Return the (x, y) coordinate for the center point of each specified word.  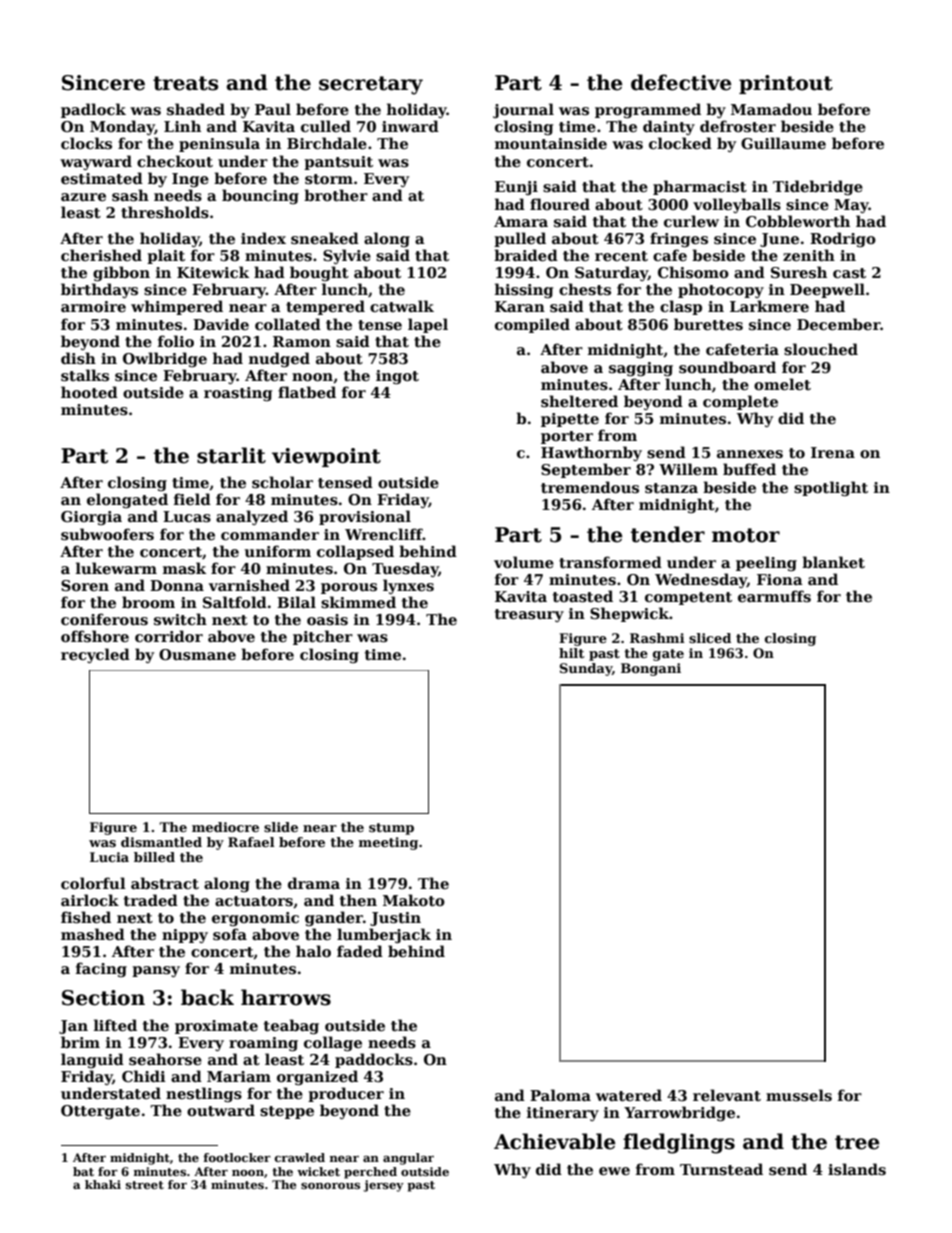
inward (410, 126)
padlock (93, 110)
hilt (572, 653)
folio (176, 341)
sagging (641, 369)
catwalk (402, 306)
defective (681, 82)
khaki (103, 1184)
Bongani (651, 669)
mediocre (225, 827)
